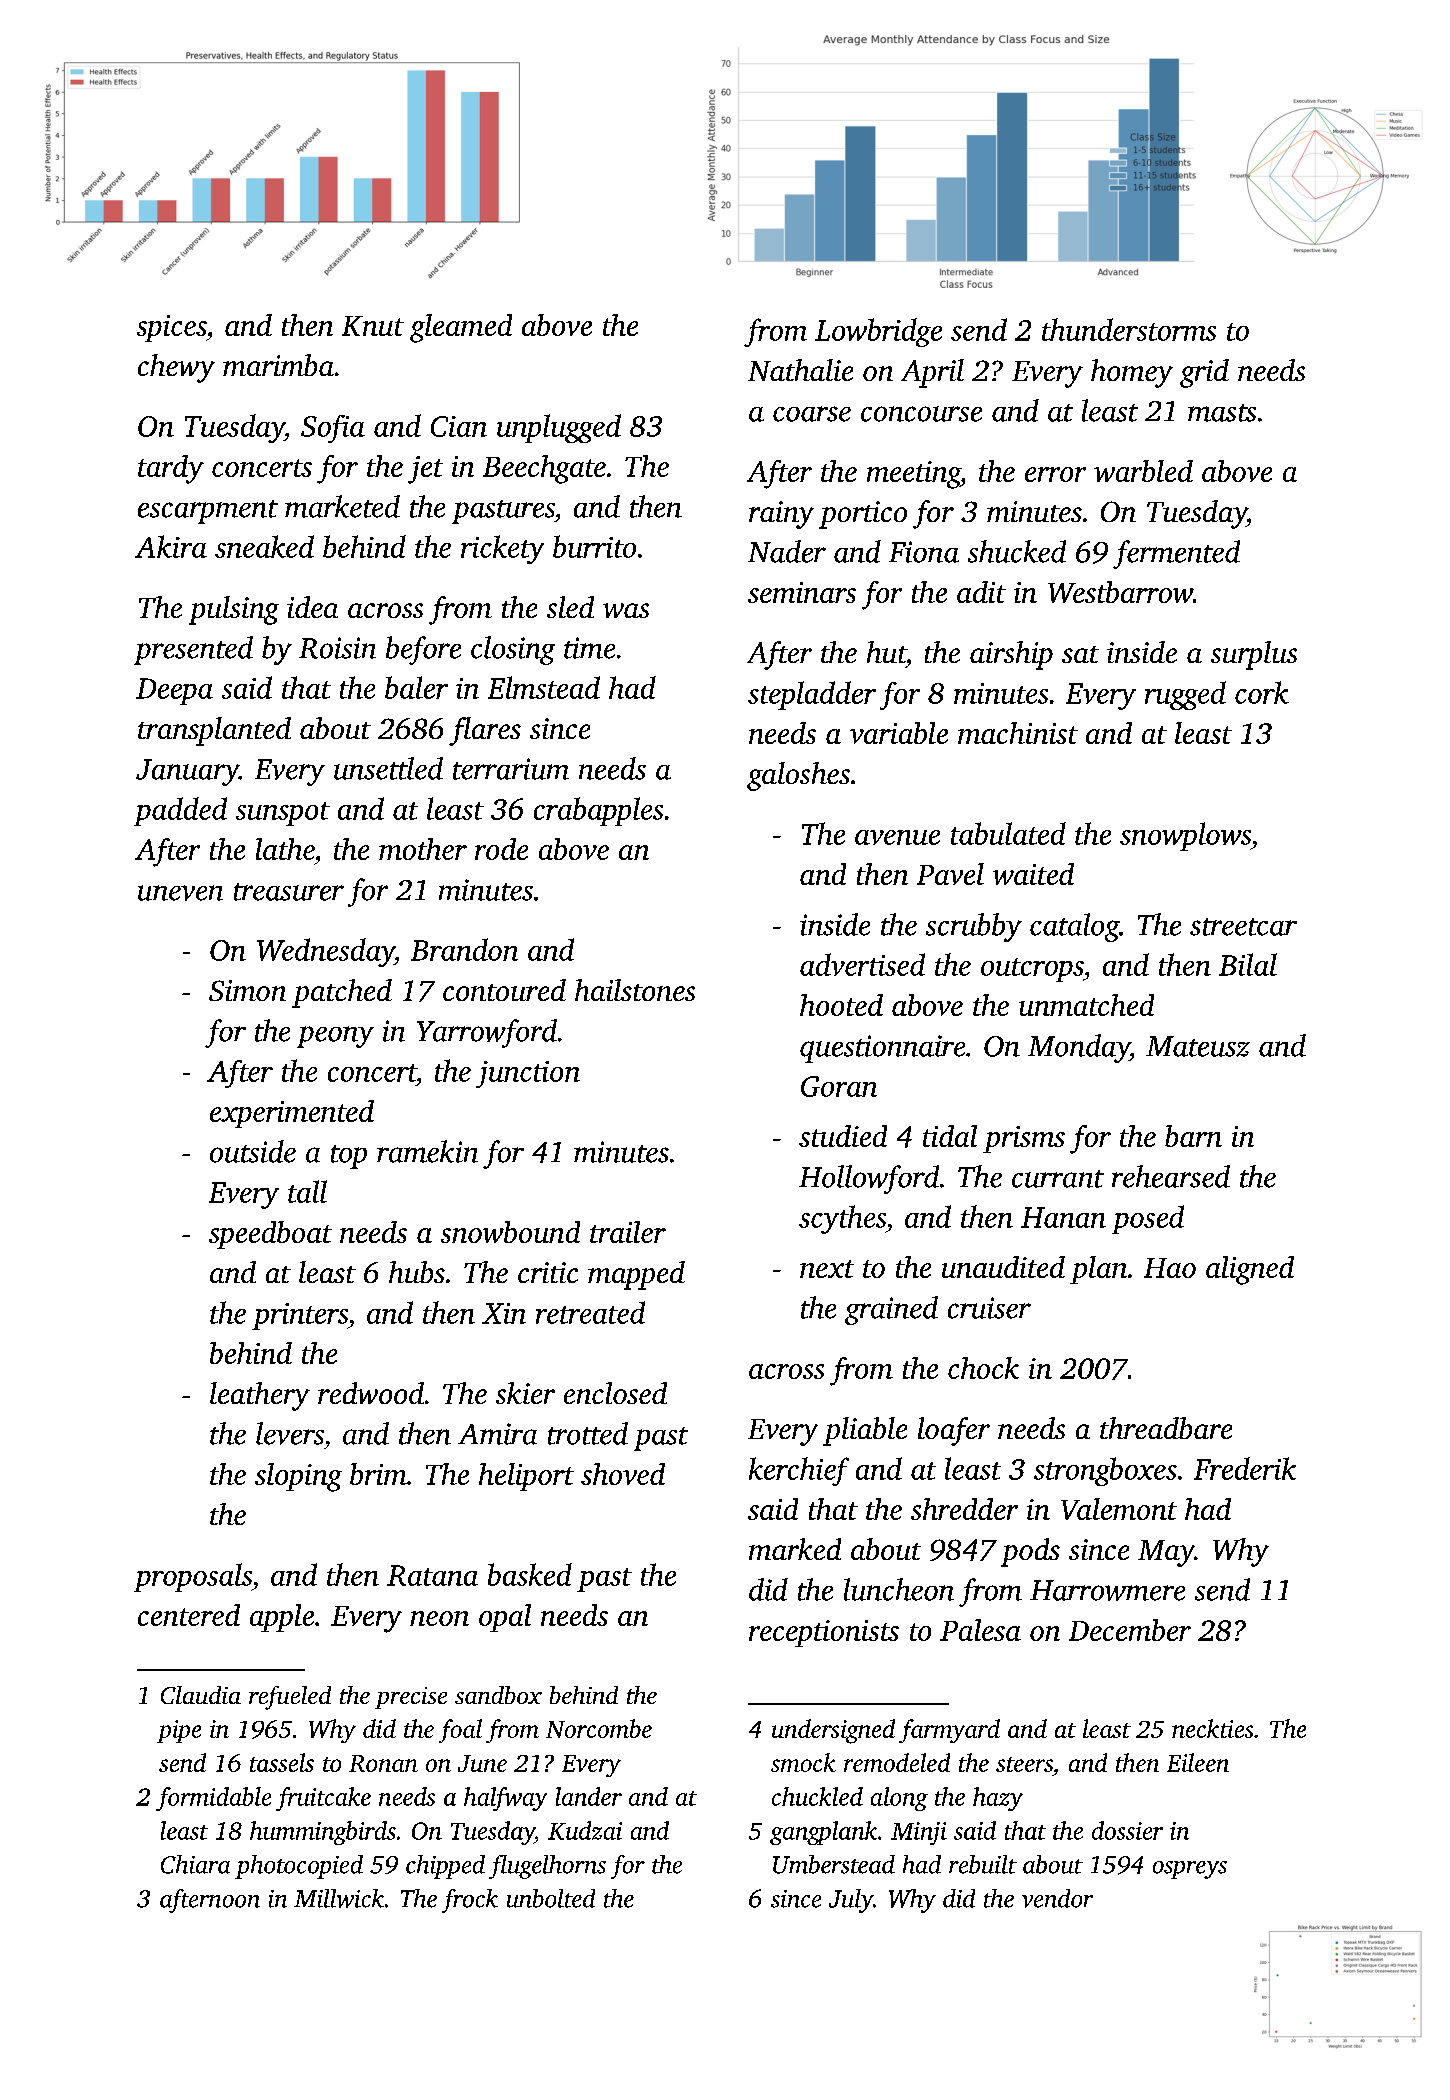  What do you see at coordinates (1129, 329) in the screenshot?
I see `thunderstorms` at bounding box center [1129, 329].
